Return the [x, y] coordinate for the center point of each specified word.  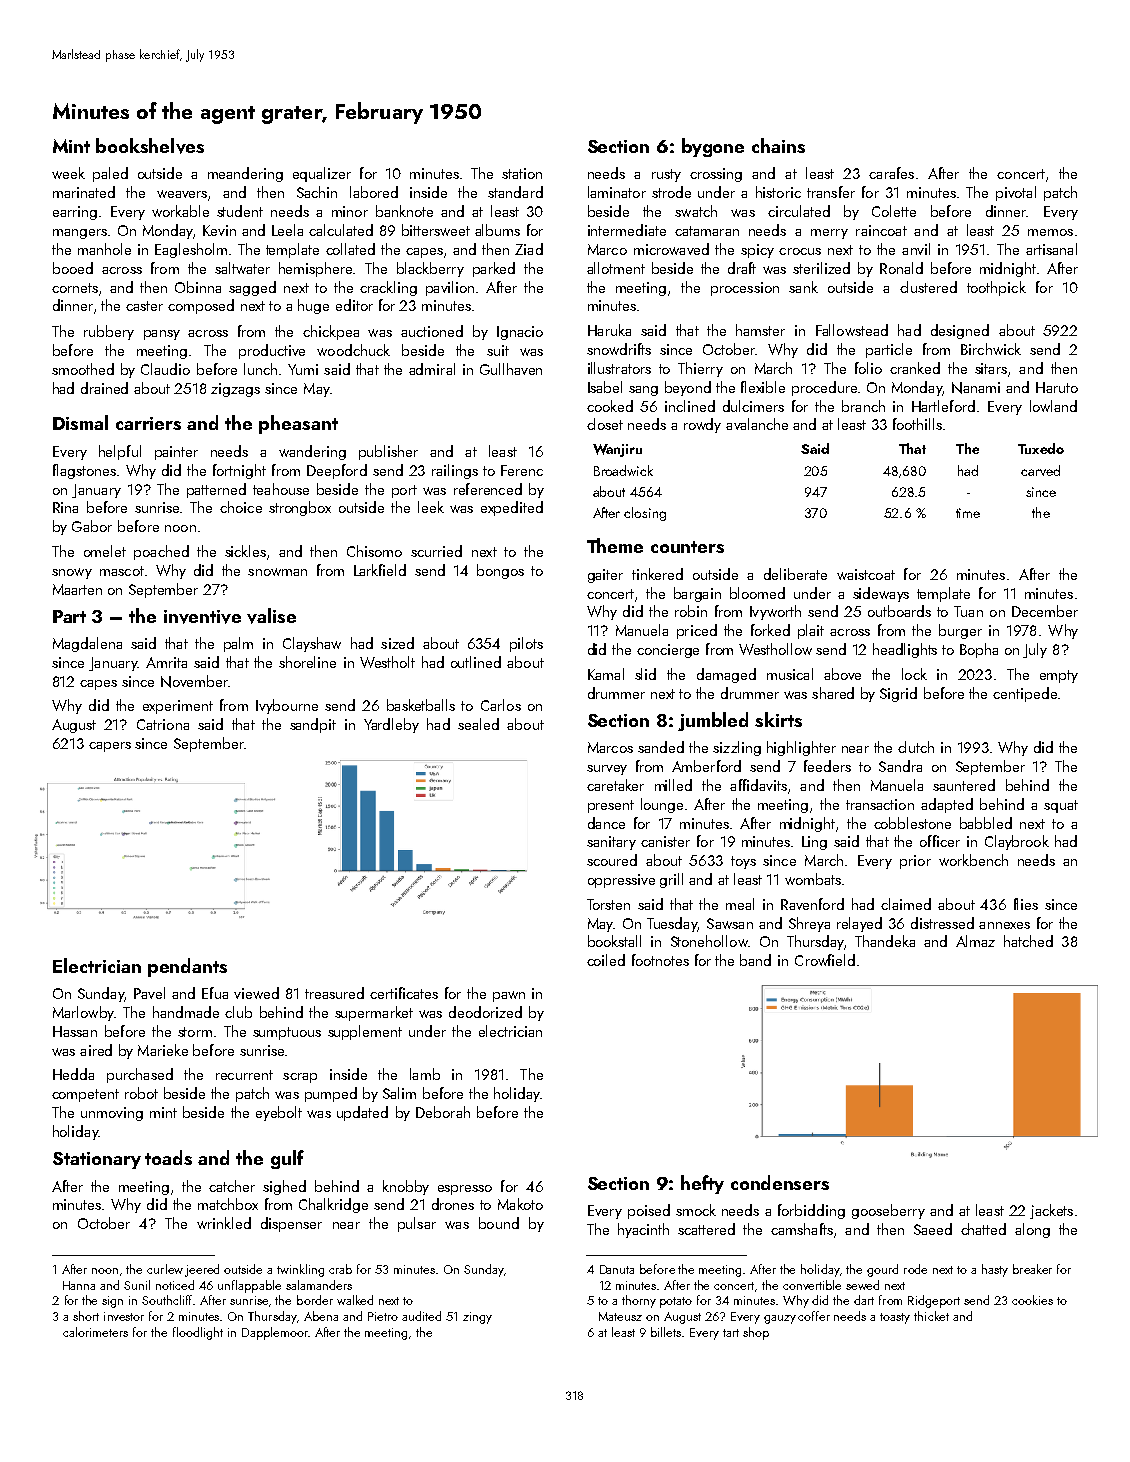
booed [73, 268]
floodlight [198, 1333]
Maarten [77, 589]
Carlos [501, 705]
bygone [713, 147]
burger [960, 631]
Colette [894, 211]
